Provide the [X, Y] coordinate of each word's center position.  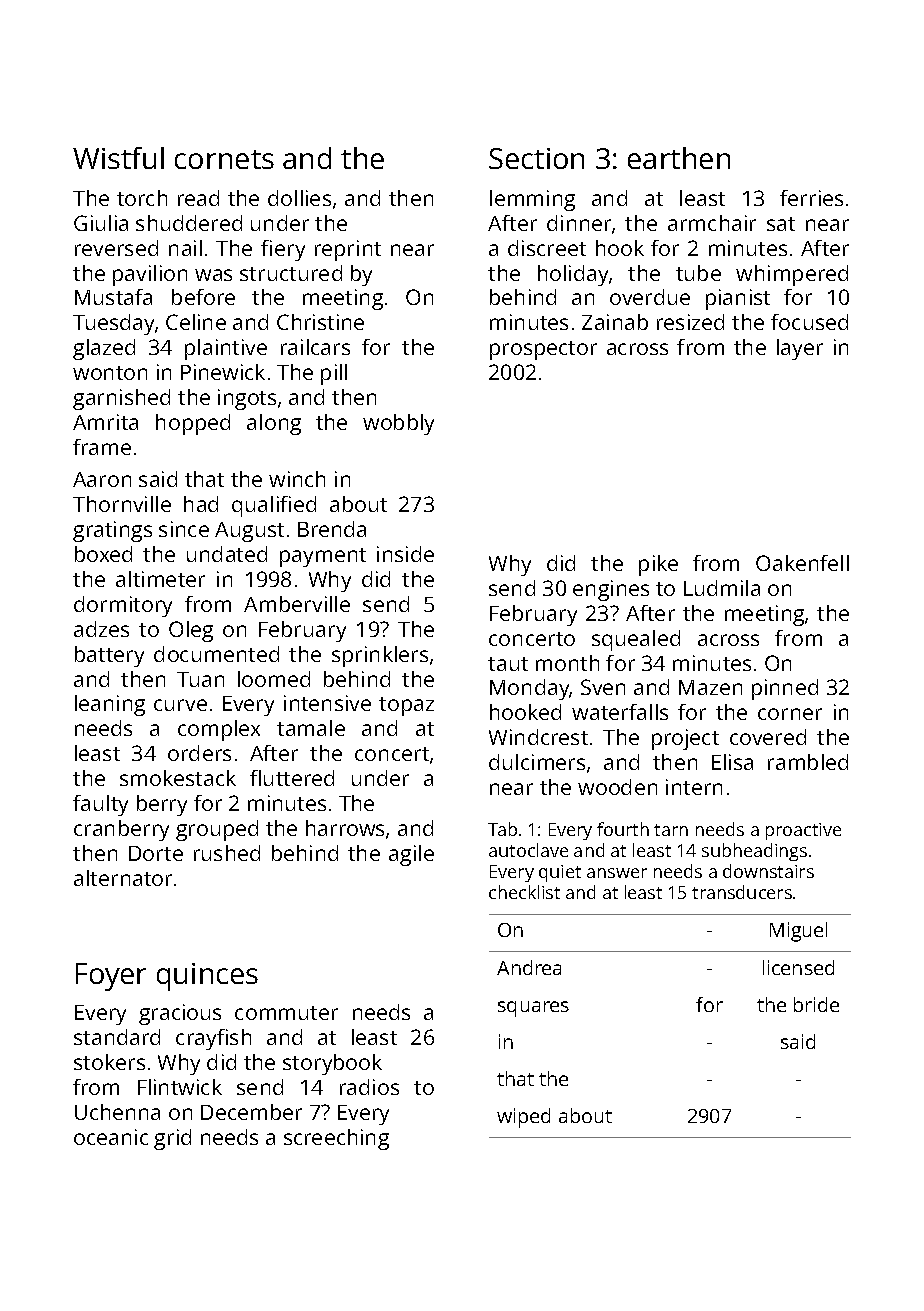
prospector [543, 350]
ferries [811, 198]
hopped [193, 424]
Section [536, 158]
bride [816, 1004]
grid [172, 1139]
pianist [738, 299]
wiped [523, 1118]
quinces [207, 977]
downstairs [768, 871]
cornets [224, 159]
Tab [502, 829]
